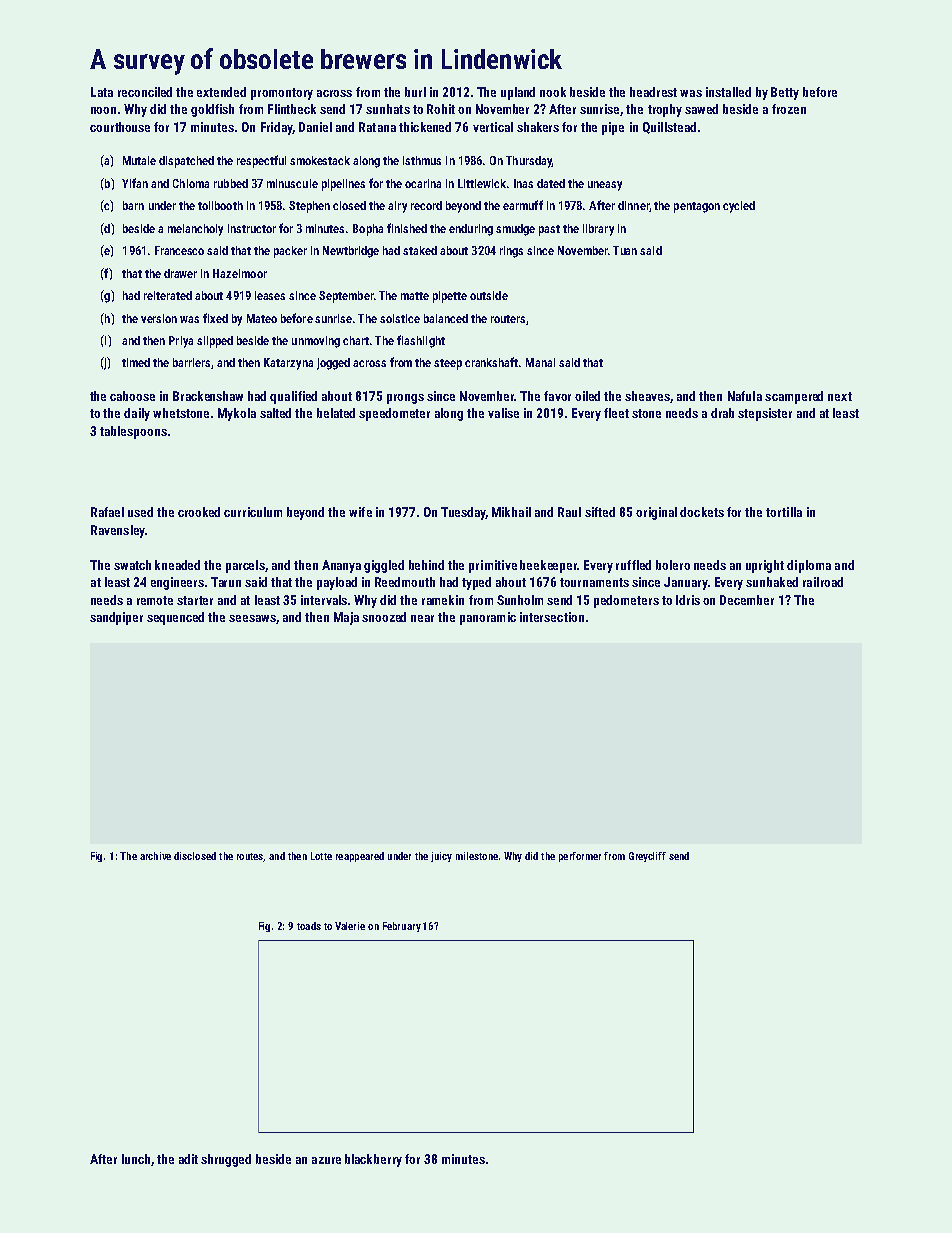 The height and width of the screenshot is (1233, 952). What do you see at coordinates (212, 110) in the screenshot?
I see `goldfish` at bounding box center [212, 110].
